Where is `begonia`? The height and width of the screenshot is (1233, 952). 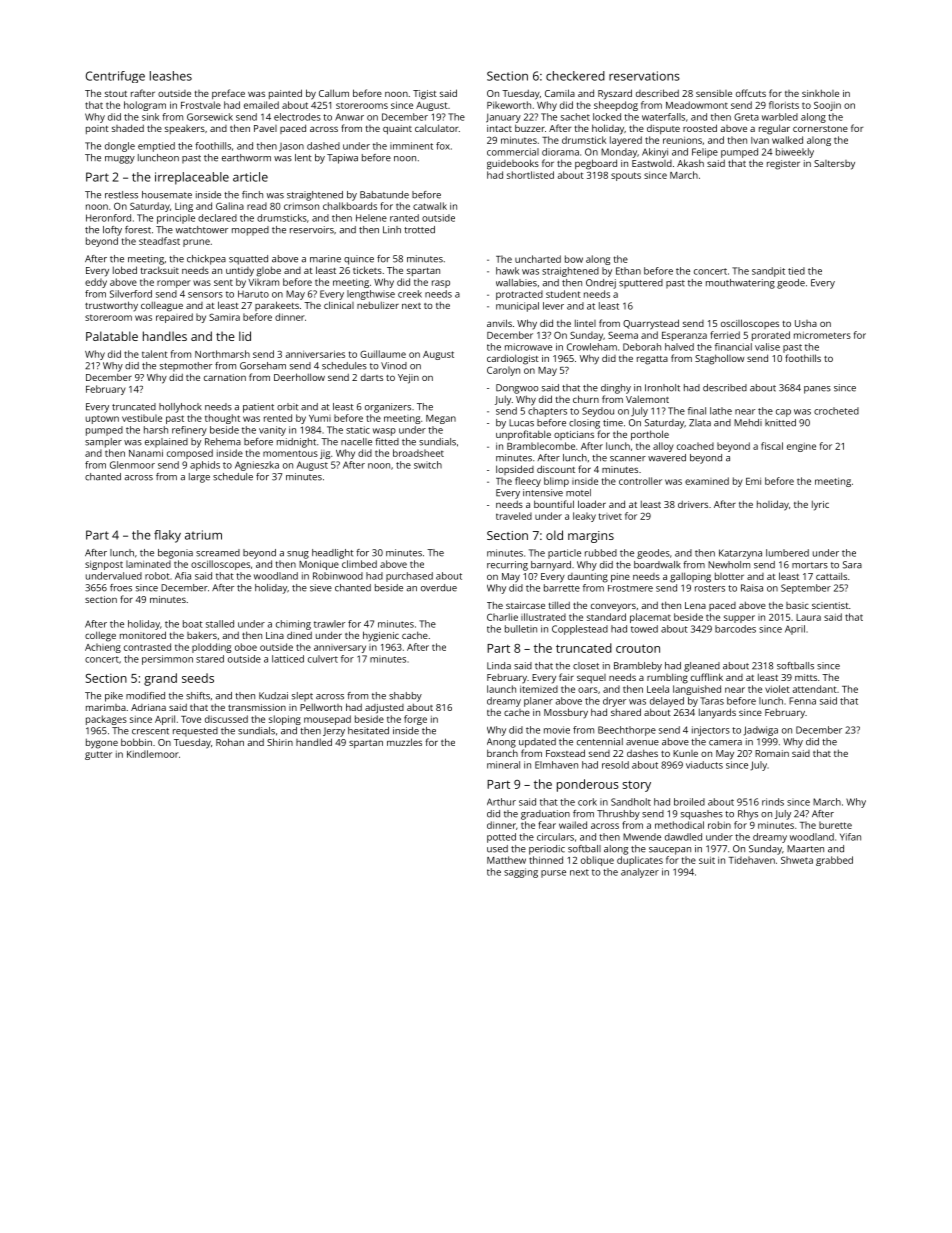
begonia is located at coordinates (175, 554).
